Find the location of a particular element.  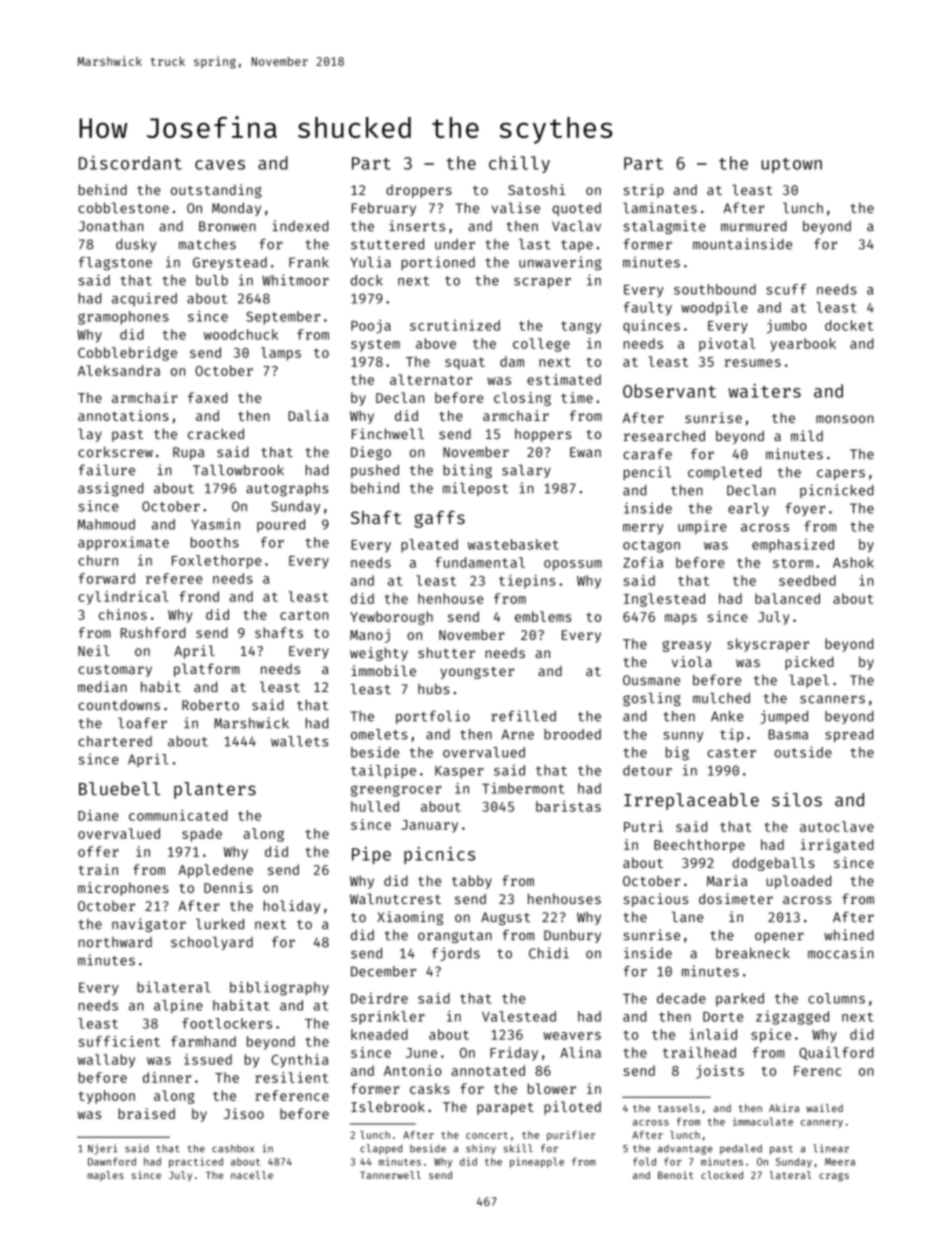

scanners is located at coordinates (832, 699).
